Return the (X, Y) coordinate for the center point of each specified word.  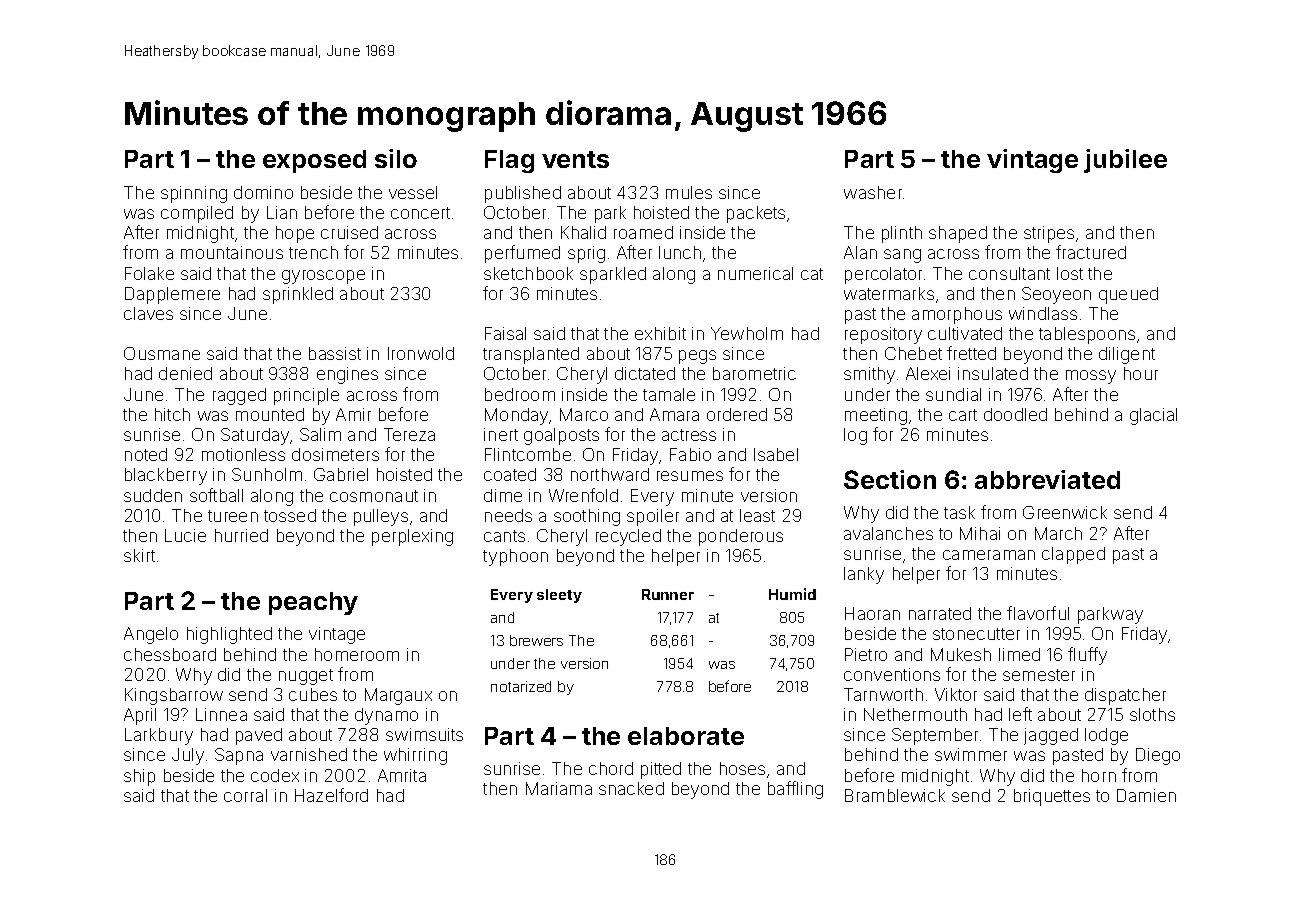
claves (148, 313)
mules (689, 192)
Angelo (151, 635)
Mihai (980, 533)
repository (883, 335)
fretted (971, 353)
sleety (559, 596)
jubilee (1125, 161)
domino (263, 192)
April (140, 716)
